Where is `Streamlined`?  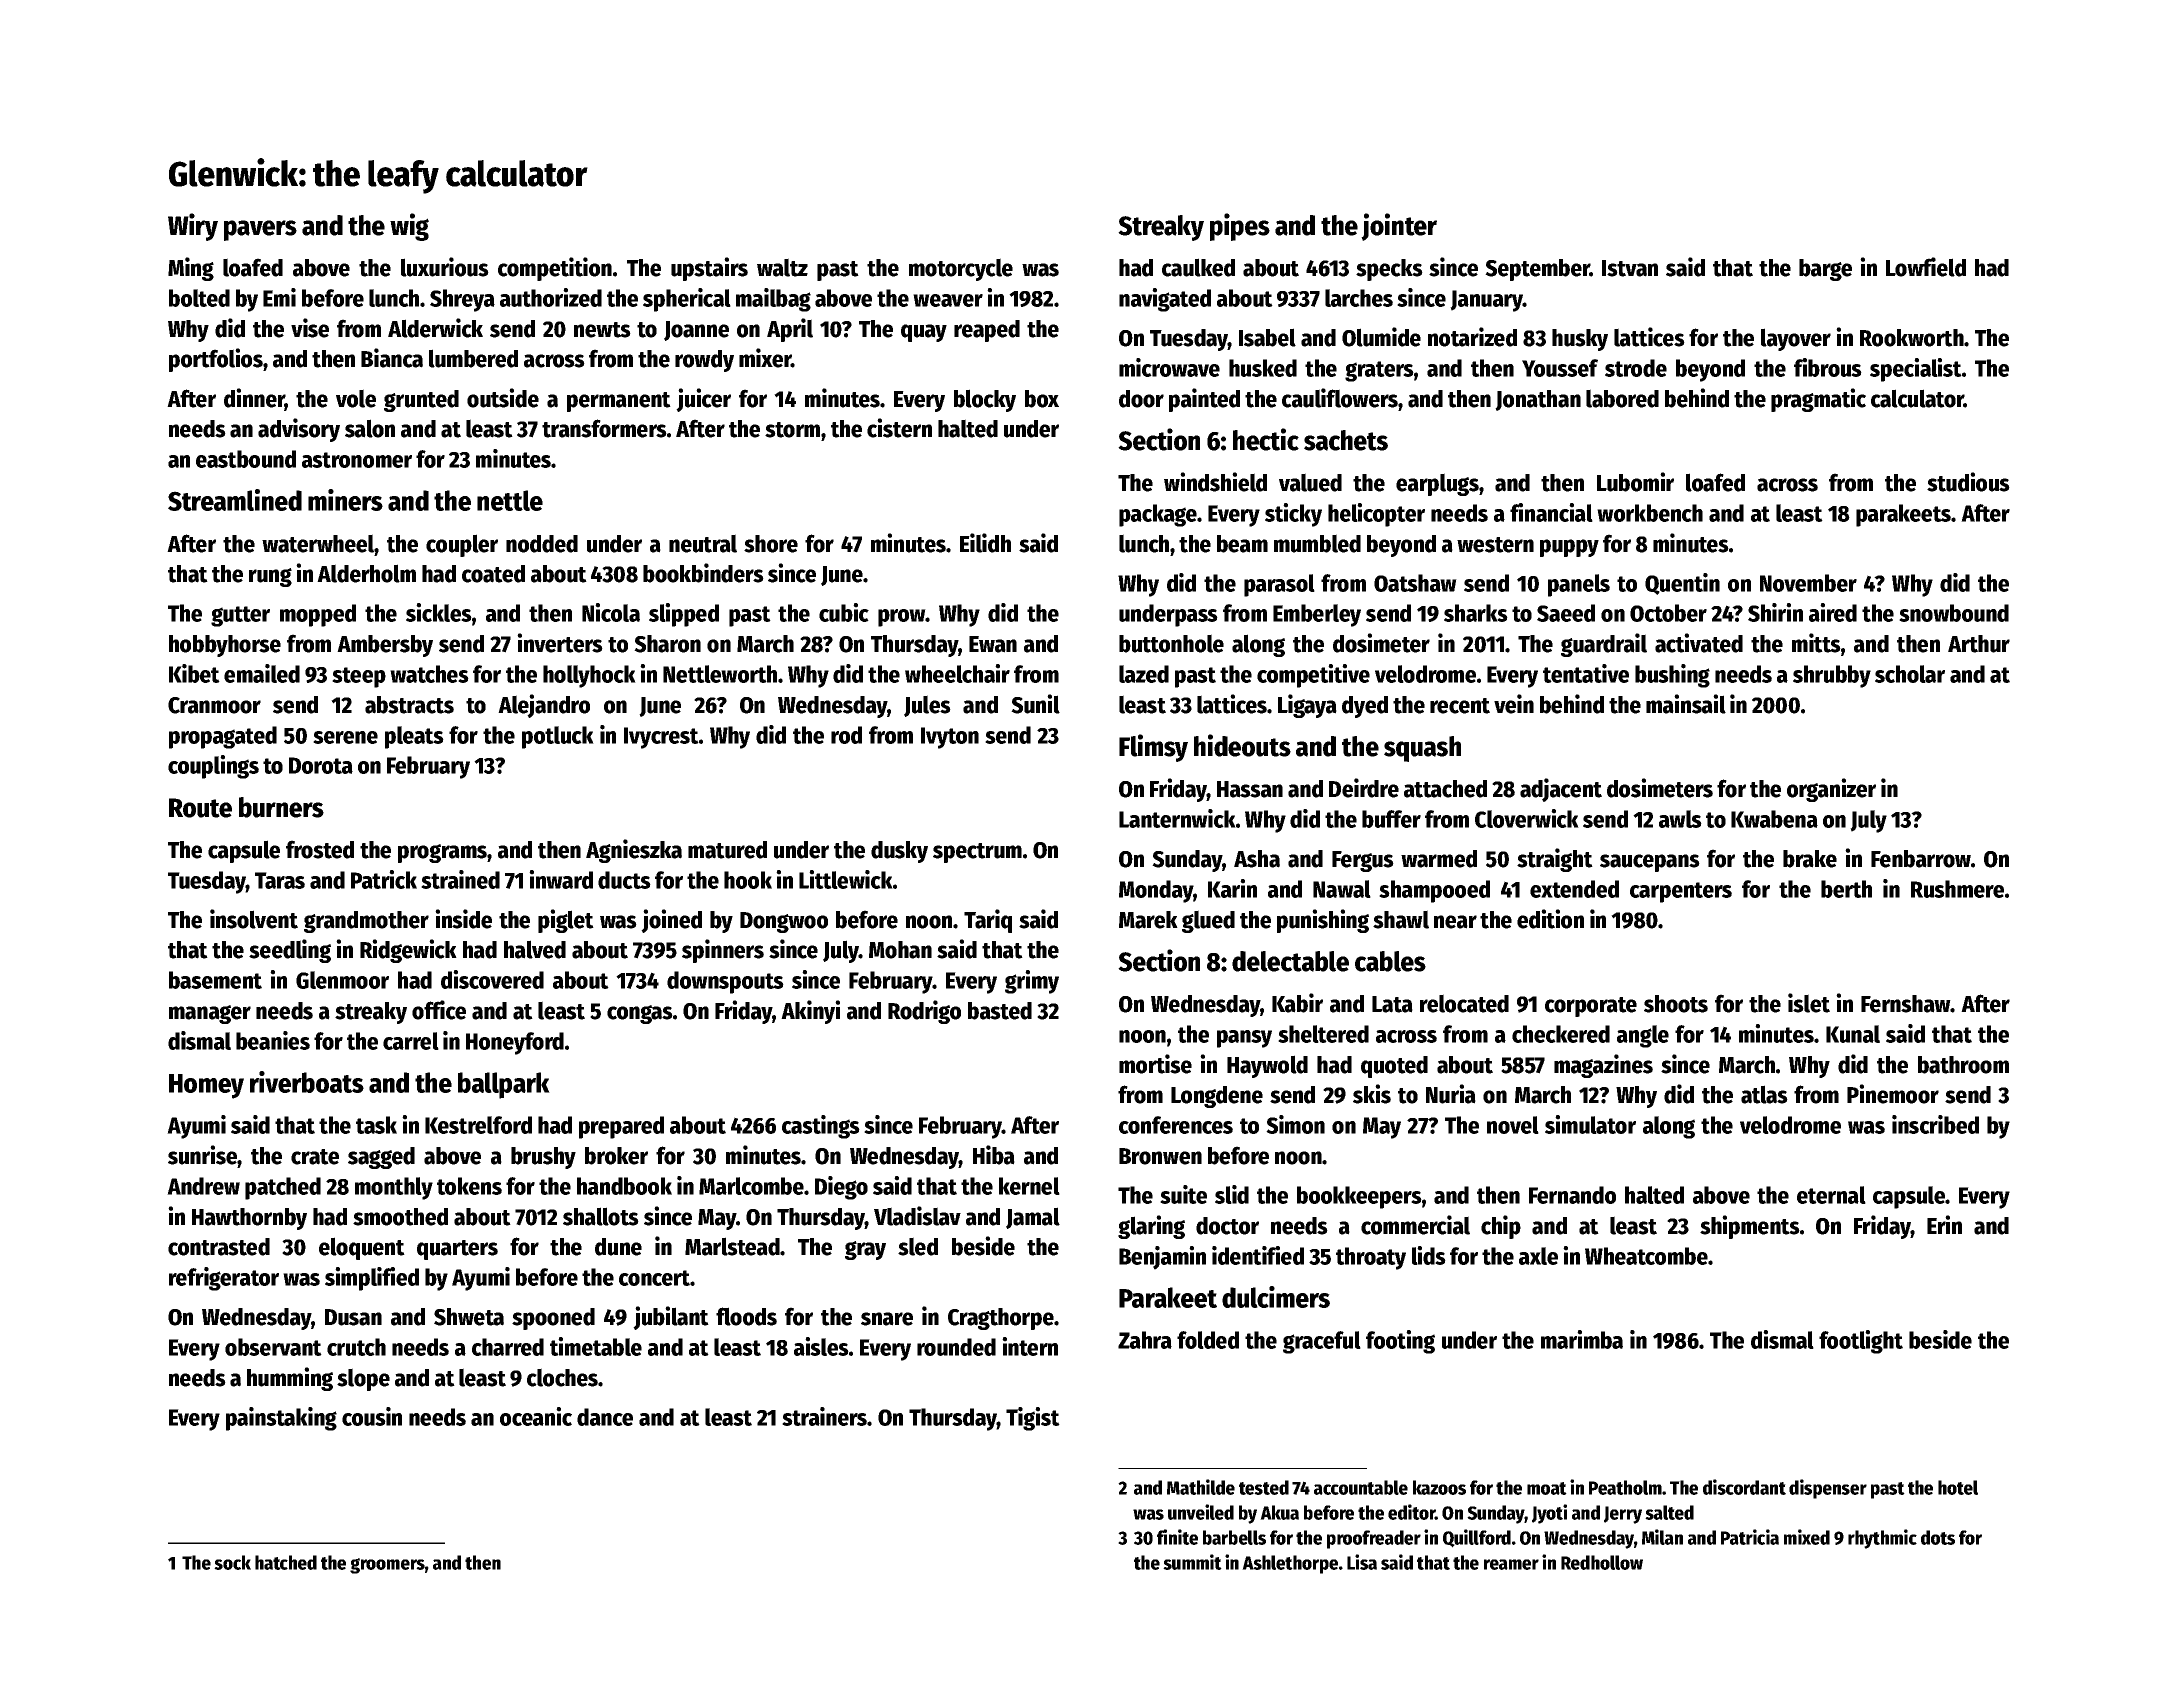 Streamlined is located at coordinates (235, 500).
